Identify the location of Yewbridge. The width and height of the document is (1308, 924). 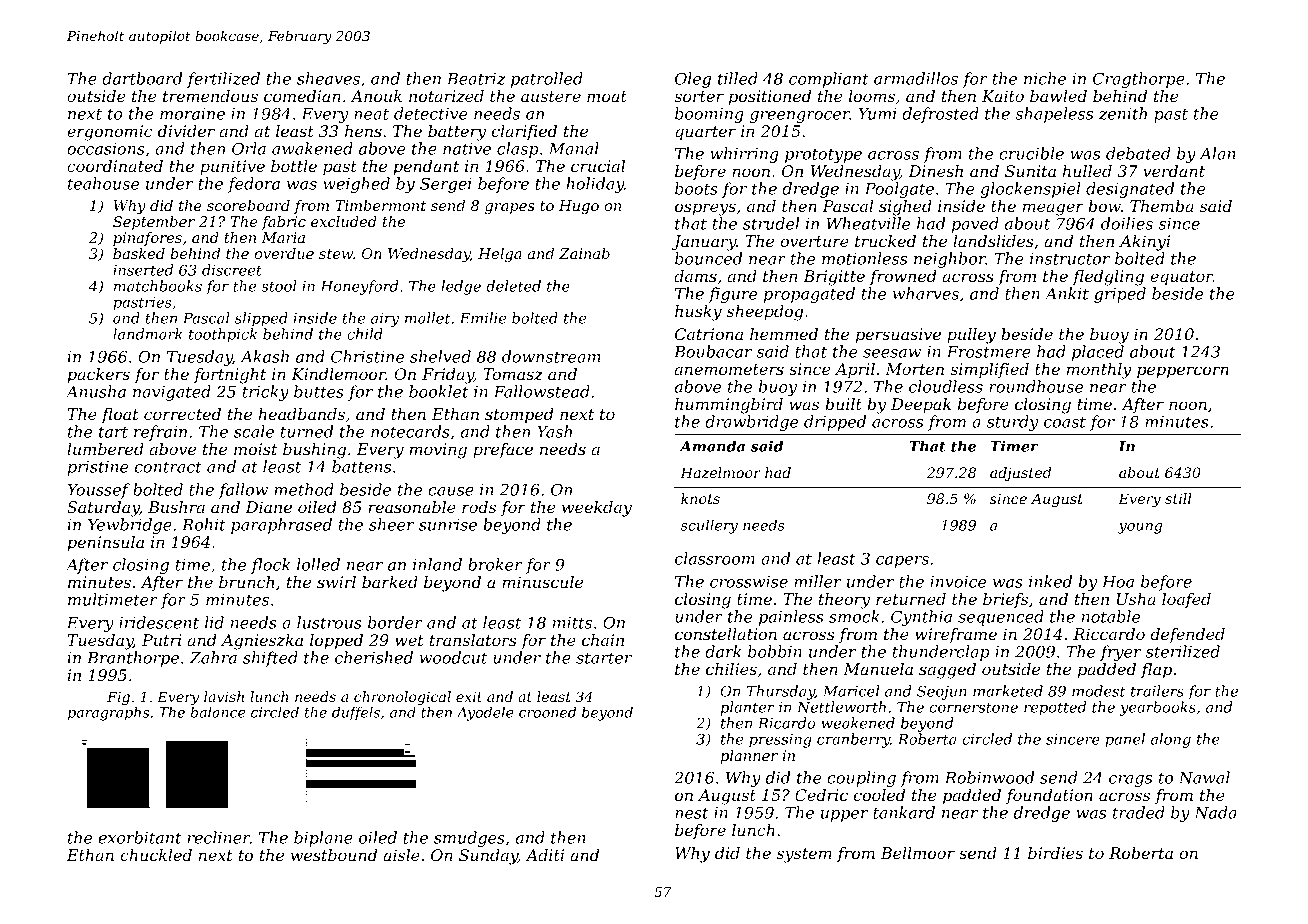
(130, 526).
